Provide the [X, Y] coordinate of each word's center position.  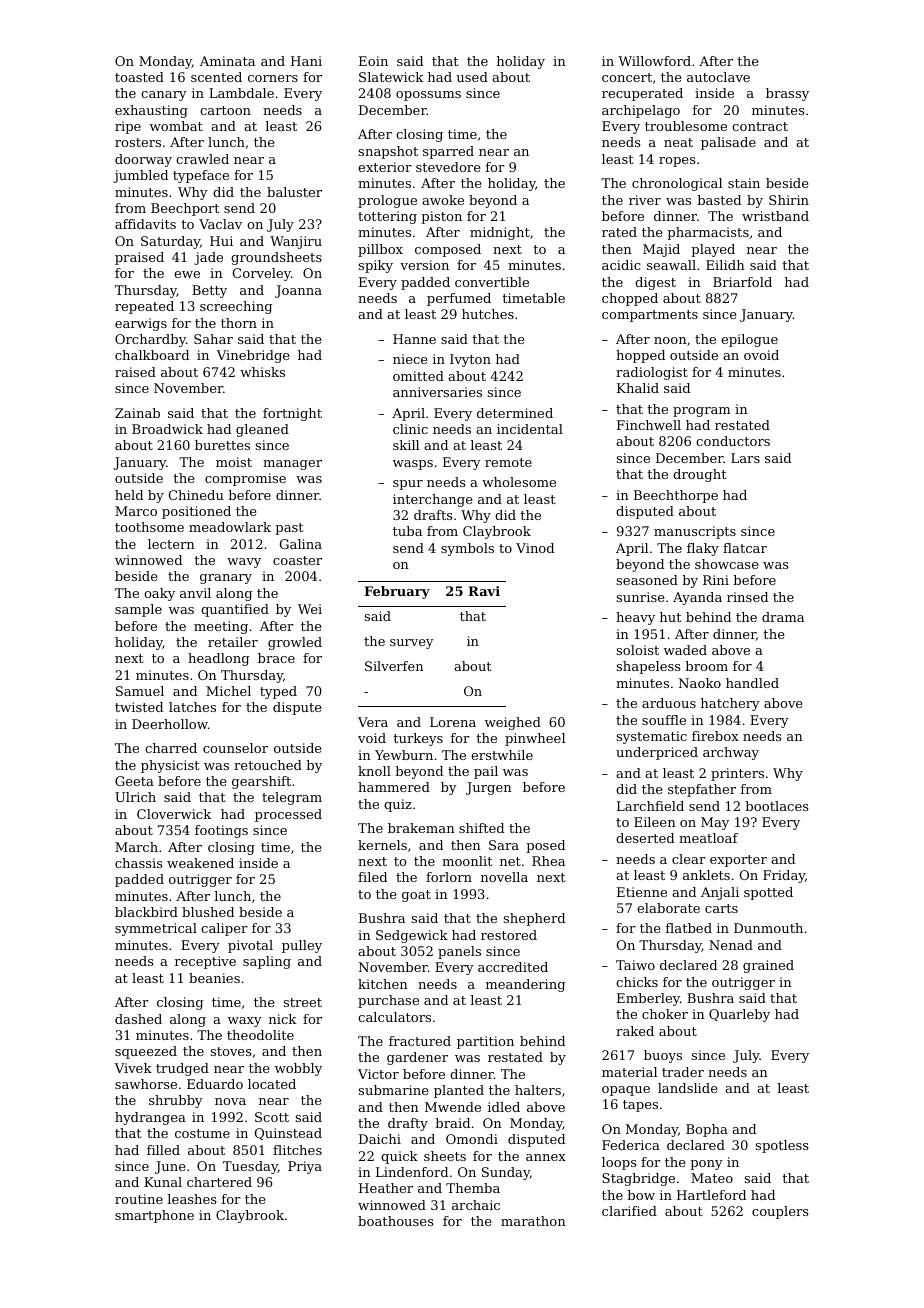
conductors [733, 441]
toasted [139, 77]
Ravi [484, 591]
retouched [268, 765]
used [472, 77]
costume [202, 1133]
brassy [787, 94]
